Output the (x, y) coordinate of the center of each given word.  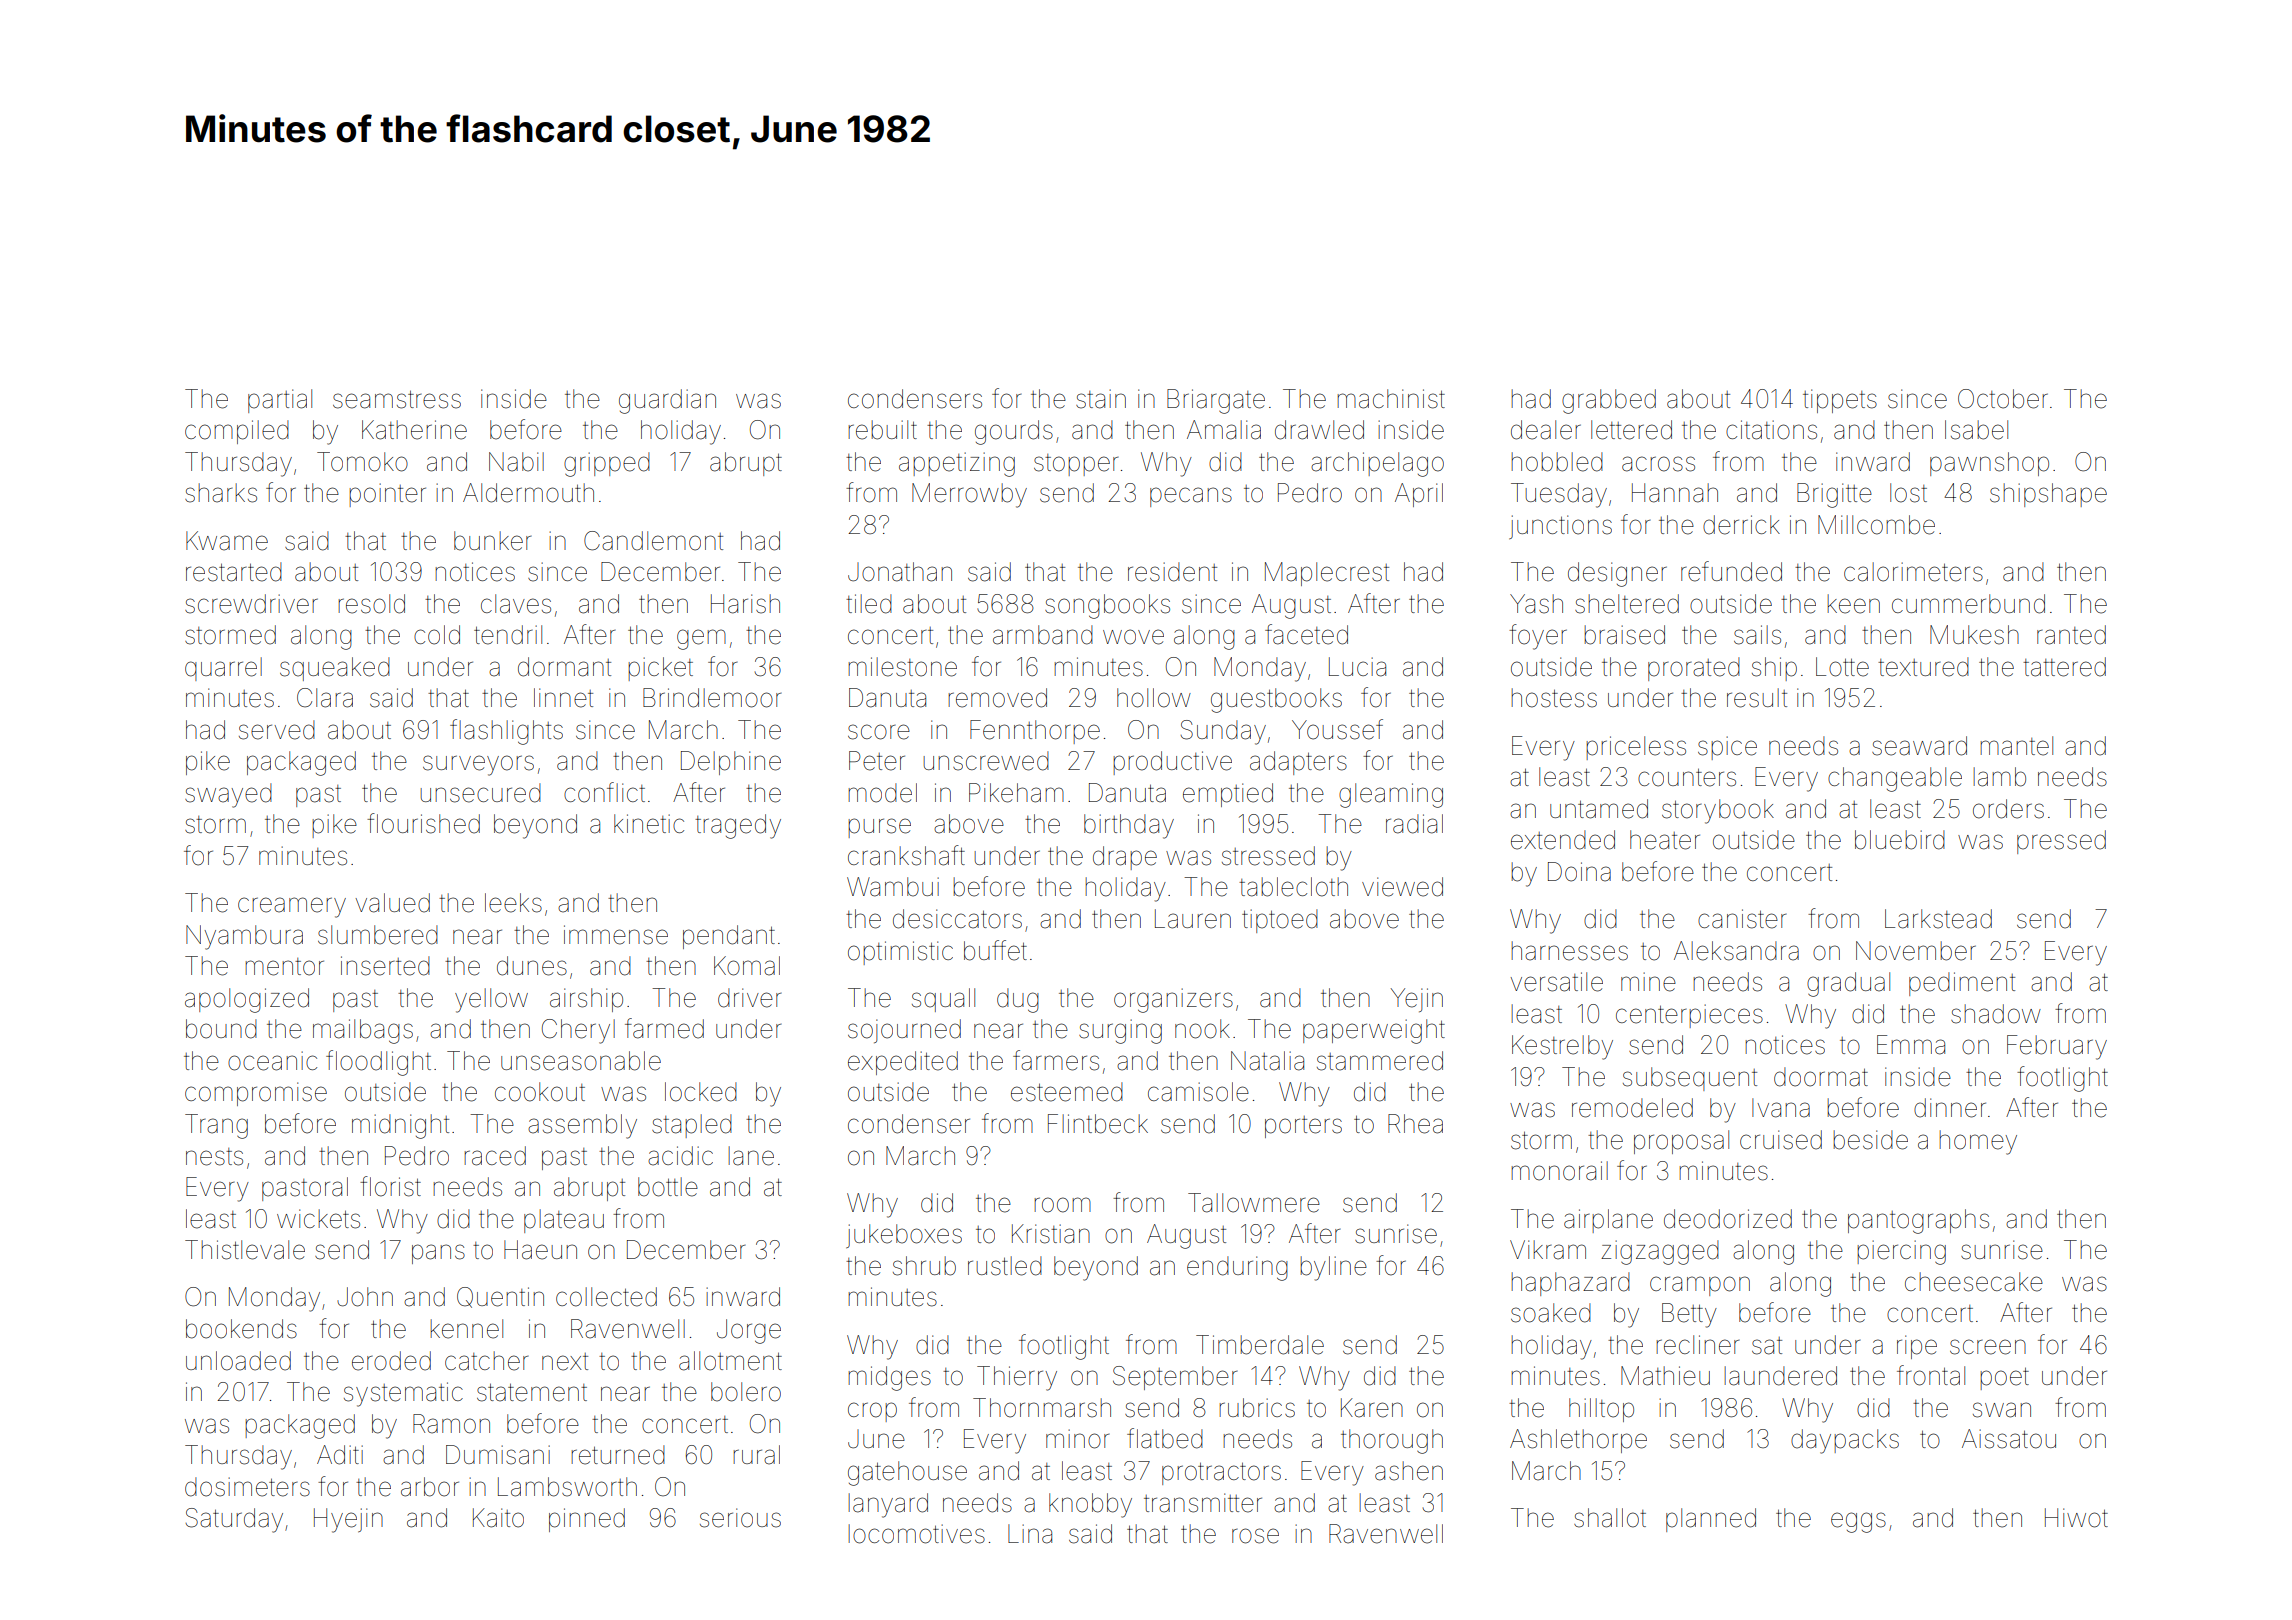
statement (532, 1392)
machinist (1391, 399)
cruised (1781, 1140)
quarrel (223, 669)
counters (1687, 777)
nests (214, 1157)
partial (280, 401)
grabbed (1609, 401)
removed (997, 698)
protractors (1221, 1473)
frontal (1931, 1375)
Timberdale (1260, 1345)
